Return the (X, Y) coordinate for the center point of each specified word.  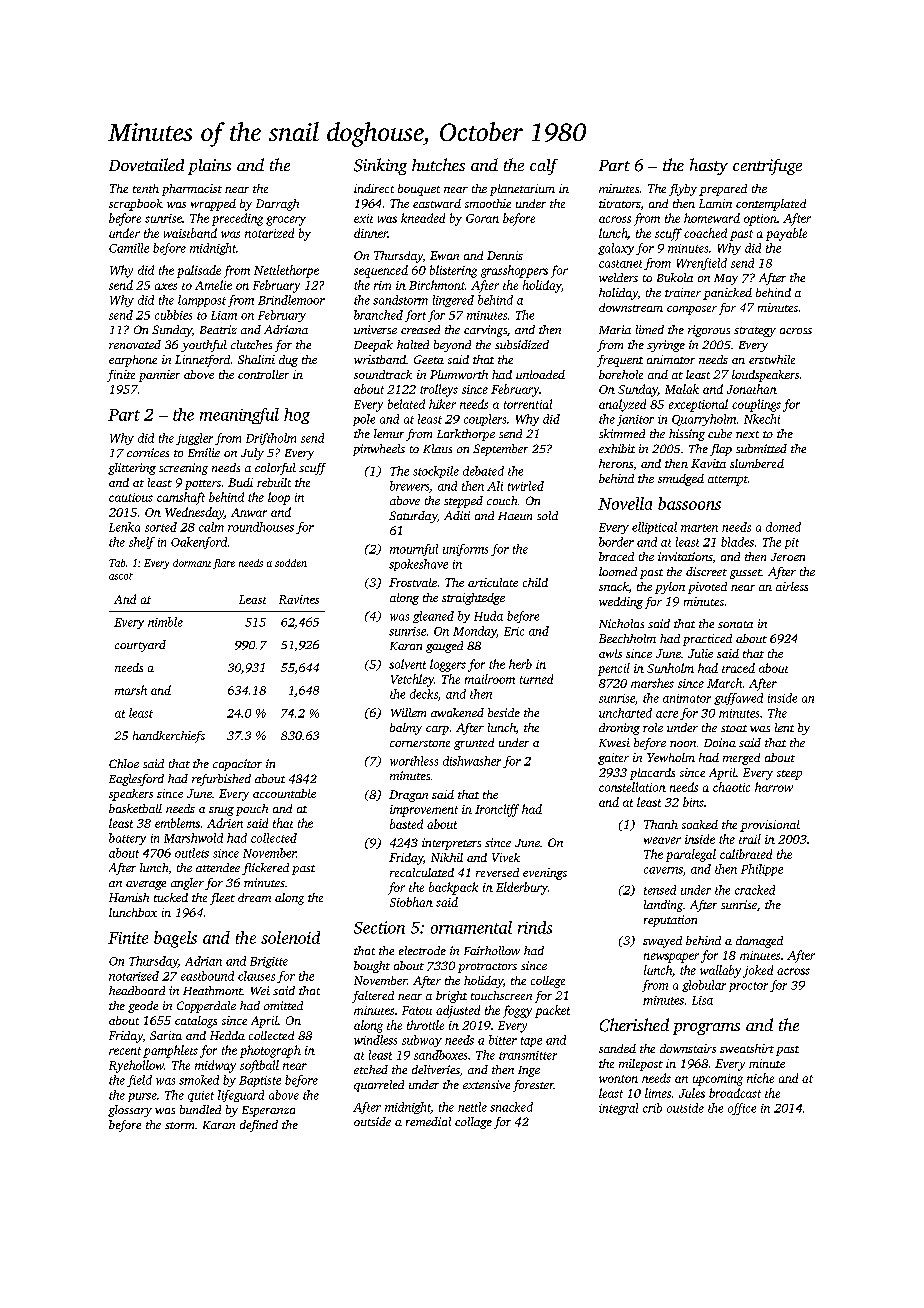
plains (209, 167)
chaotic (731, 787)
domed (783, 527)
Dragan (408, 796)
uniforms (465, 550)
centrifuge (767, 167)
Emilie (204, 452)
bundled (200, 1109)
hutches (438, 164)
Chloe (124, 763)
